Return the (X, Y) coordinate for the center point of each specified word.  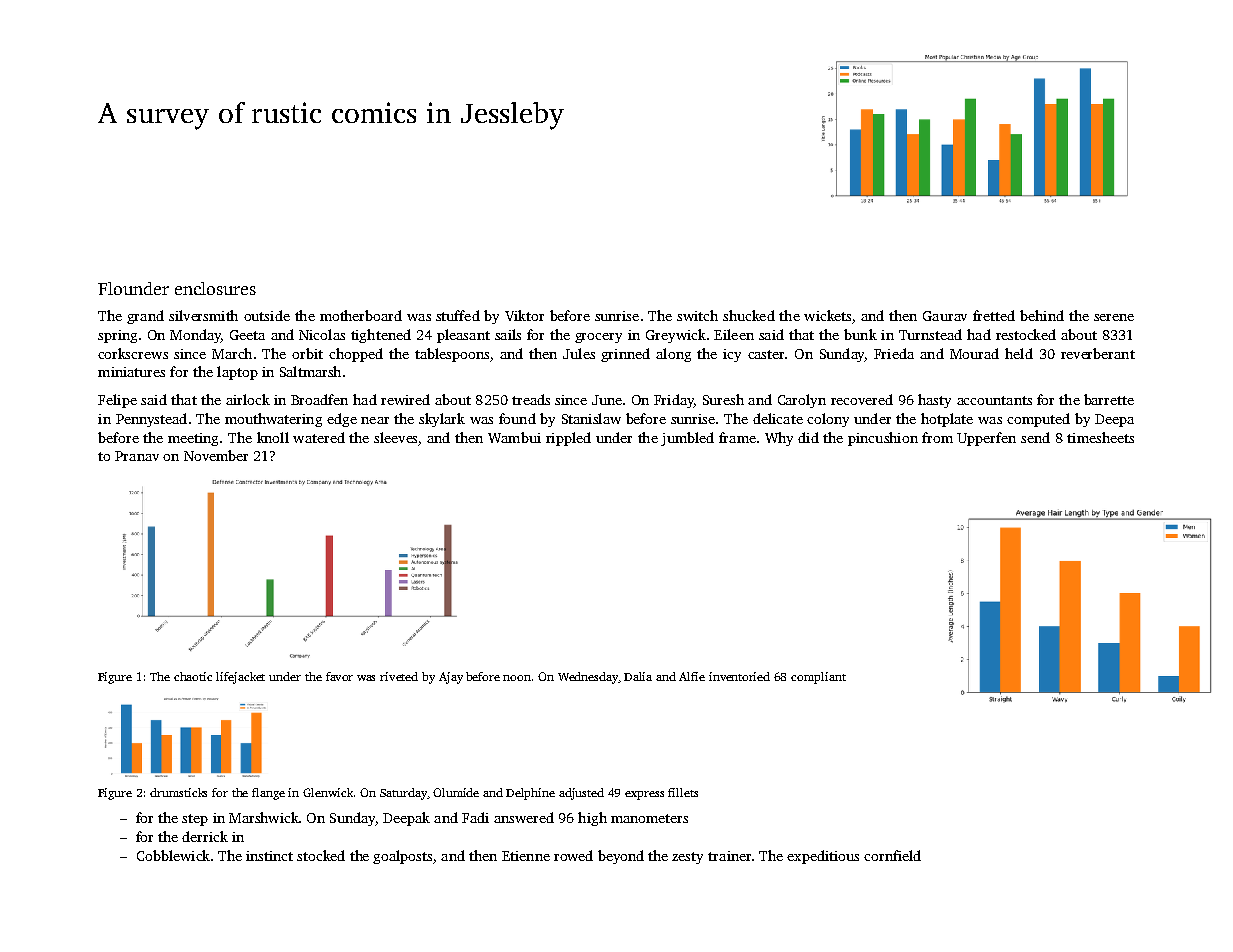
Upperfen (986, 439)
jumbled (687, 439)
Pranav (137, 456)
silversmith (203, 315)
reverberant (1098, 353)
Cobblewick (173, 855)
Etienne (526, 856)
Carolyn (802, 401)
